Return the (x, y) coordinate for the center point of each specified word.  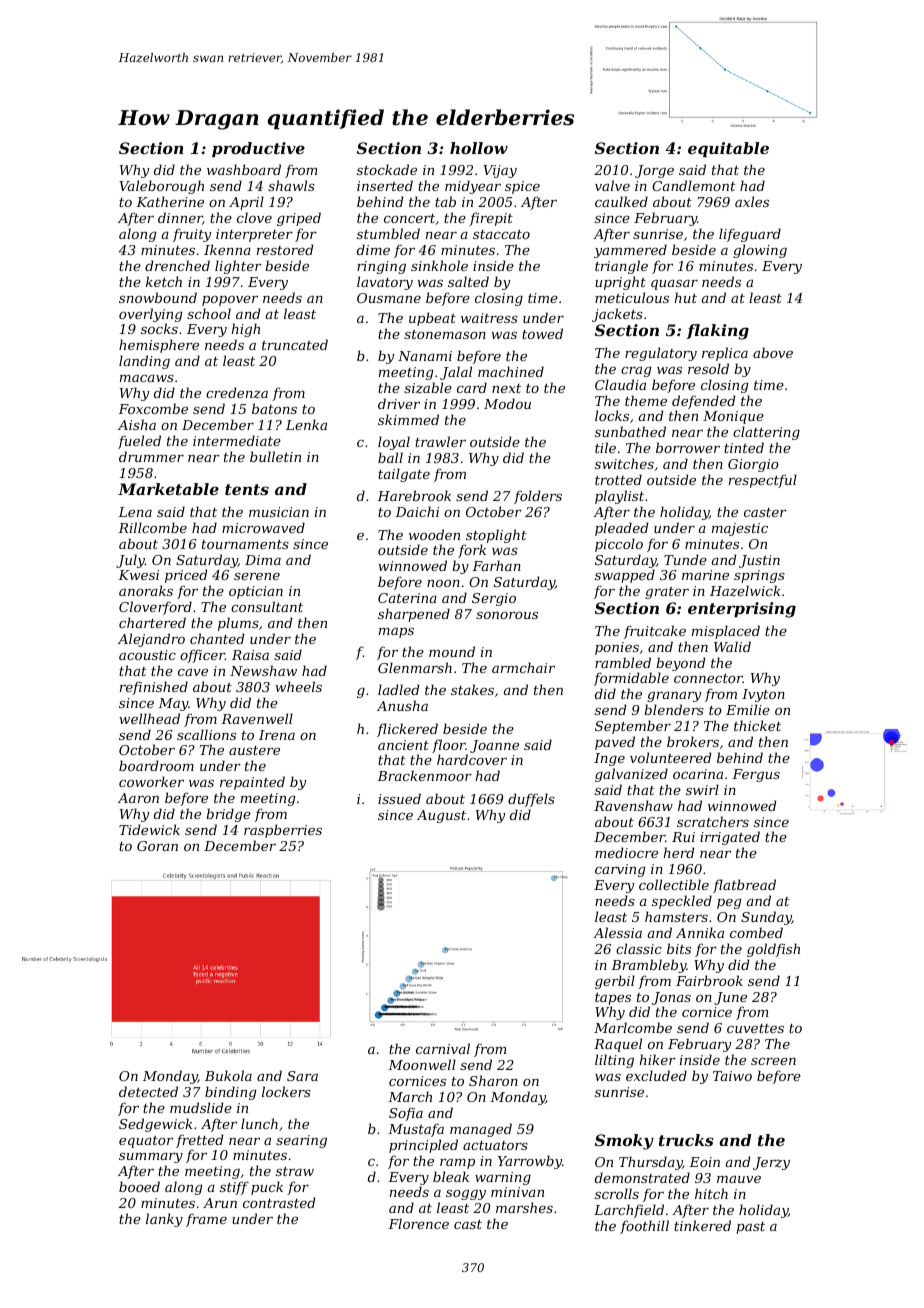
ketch (164, 281)
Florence (418, 1223)
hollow (479, 148)
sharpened (414, 615)
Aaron (138, 798)
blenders (674, 709)
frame (206, 1220)
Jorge (654, 171)
